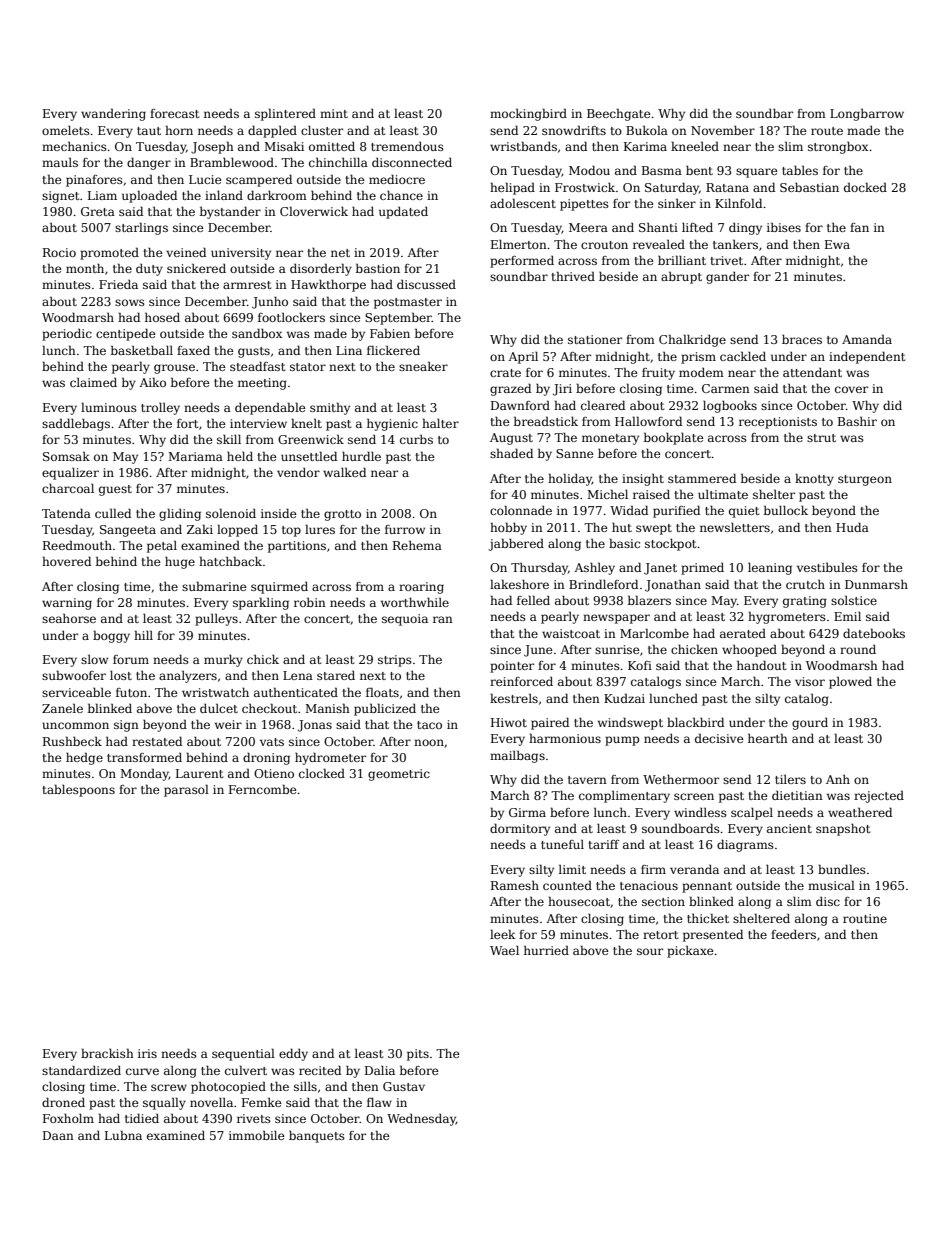  I want to click on Wednesday, so click(421, 1120).
